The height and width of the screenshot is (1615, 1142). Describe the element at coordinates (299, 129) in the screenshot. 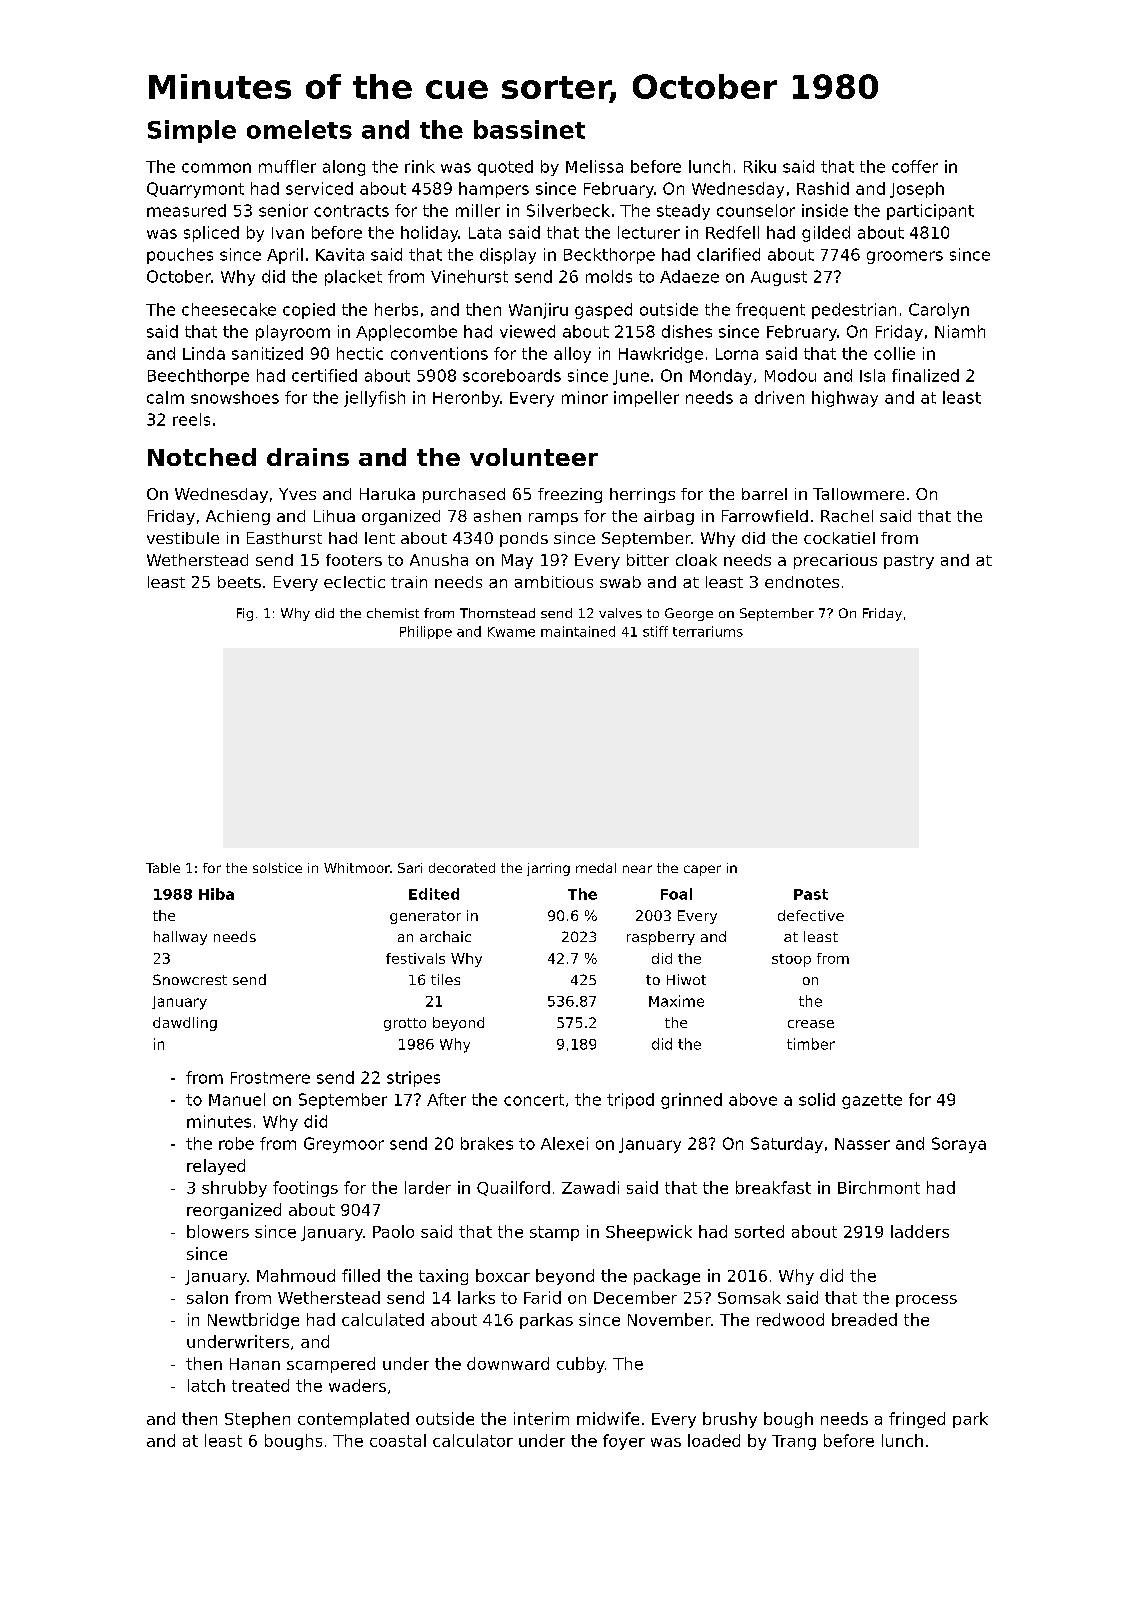

I see `omelets` at that location.
